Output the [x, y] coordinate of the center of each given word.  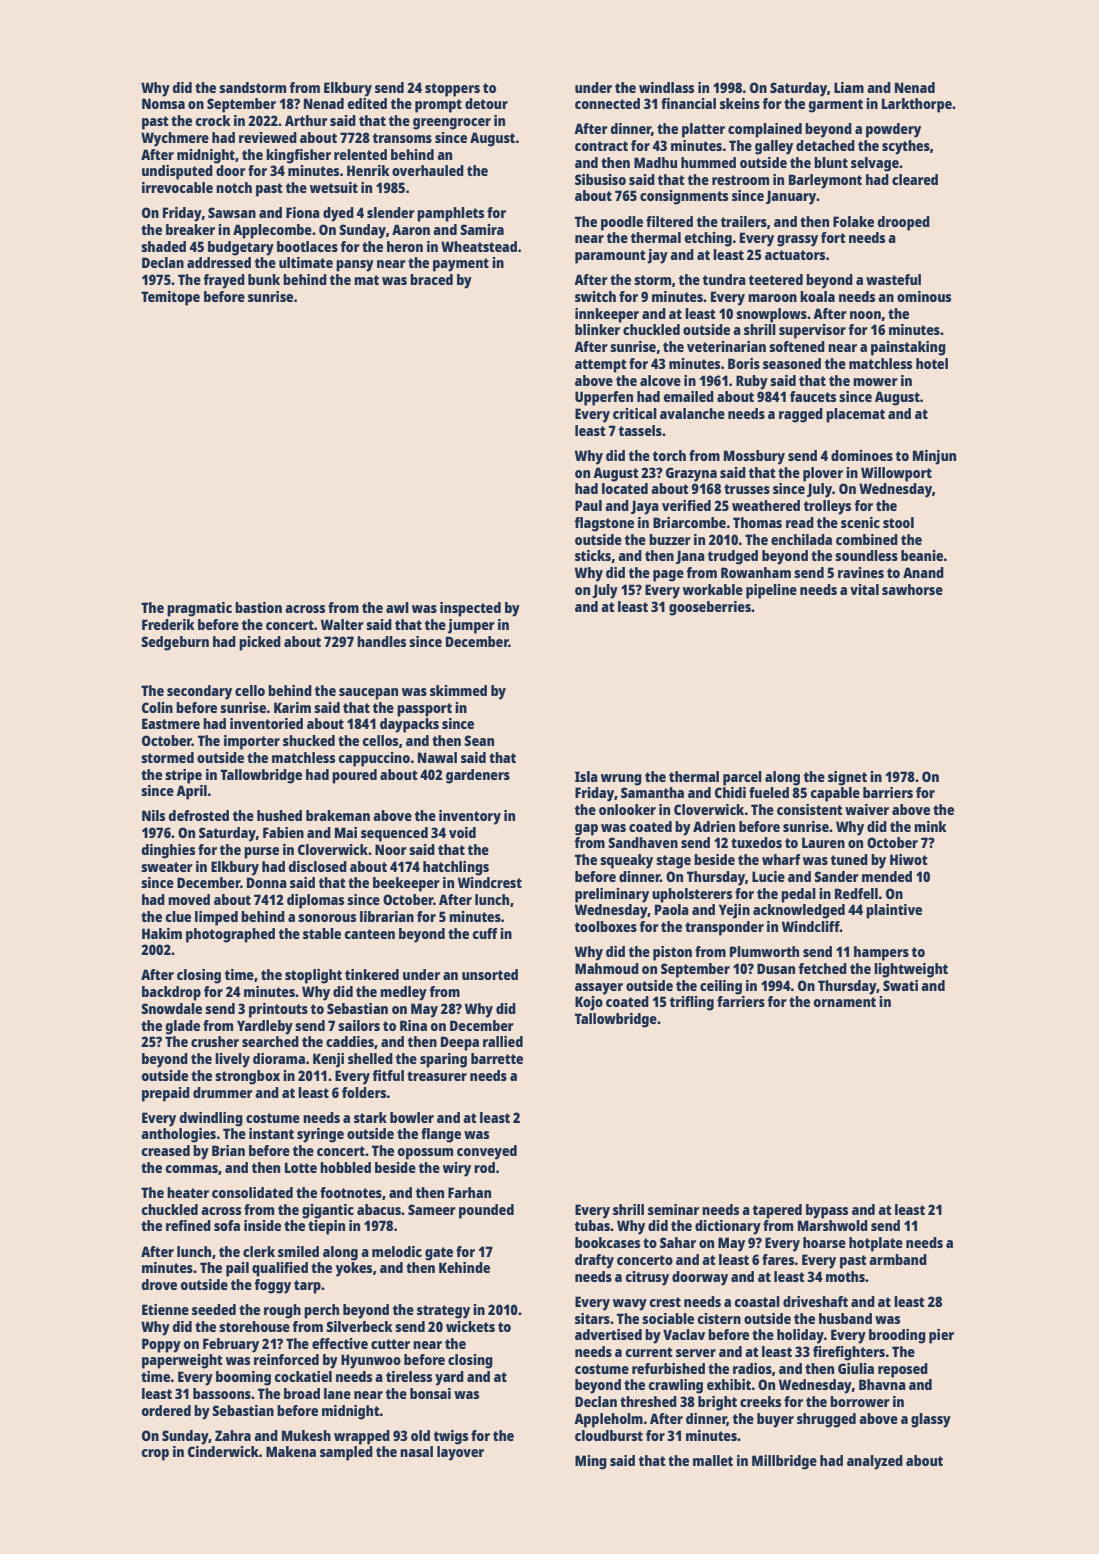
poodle [622, 223]
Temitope [170, 298]
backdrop [171, 993]
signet [847, 778]
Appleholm [608, 1420]
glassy [931, 1420]
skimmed [458, 690]
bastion [258, 607]
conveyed [487, 1152]
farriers [741, 1001]
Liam [849, 87]
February [231, 1345]
